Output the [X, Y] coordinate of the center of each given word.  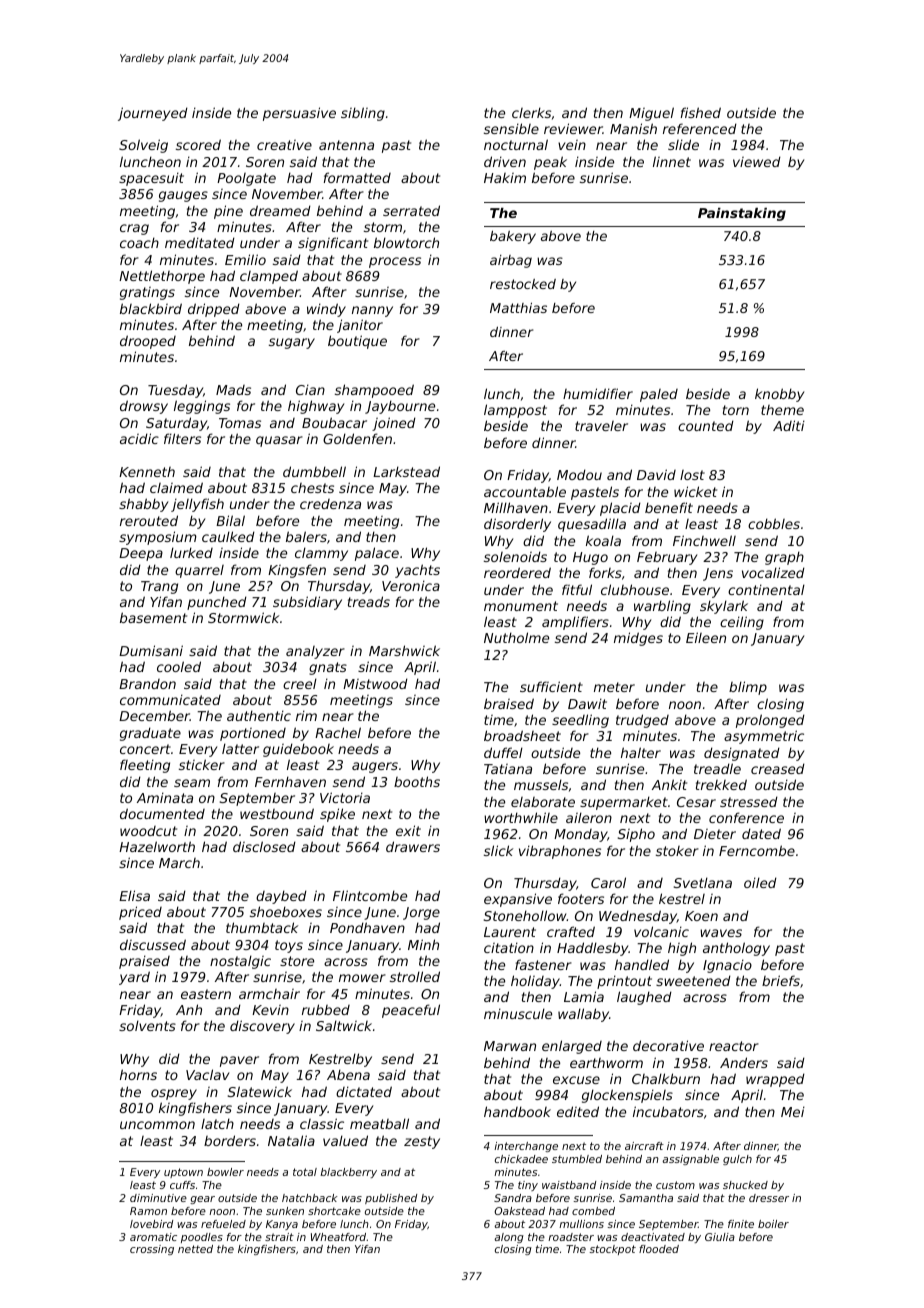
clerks [531, 112]
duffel [503, 752]
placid [620, 509]
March [179, 863]
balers [306, 536]
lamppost [515, 411]
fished [701, 112]
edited [578, 1111]
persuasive [299, 114]
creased [778, 768]
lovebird [151, 1224]
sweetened [693, 980]
